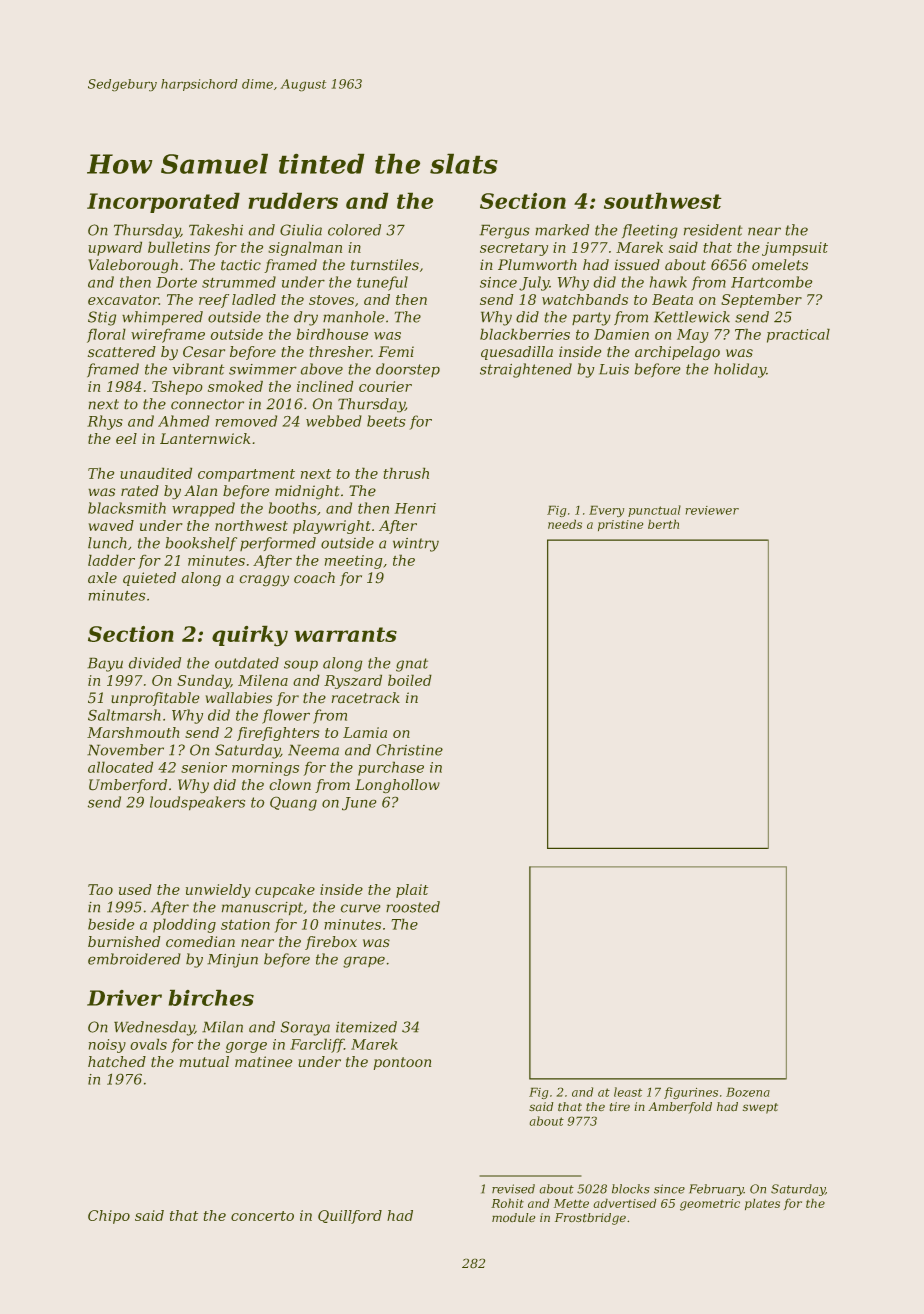  I want to click on plait, so click(412, 891).
